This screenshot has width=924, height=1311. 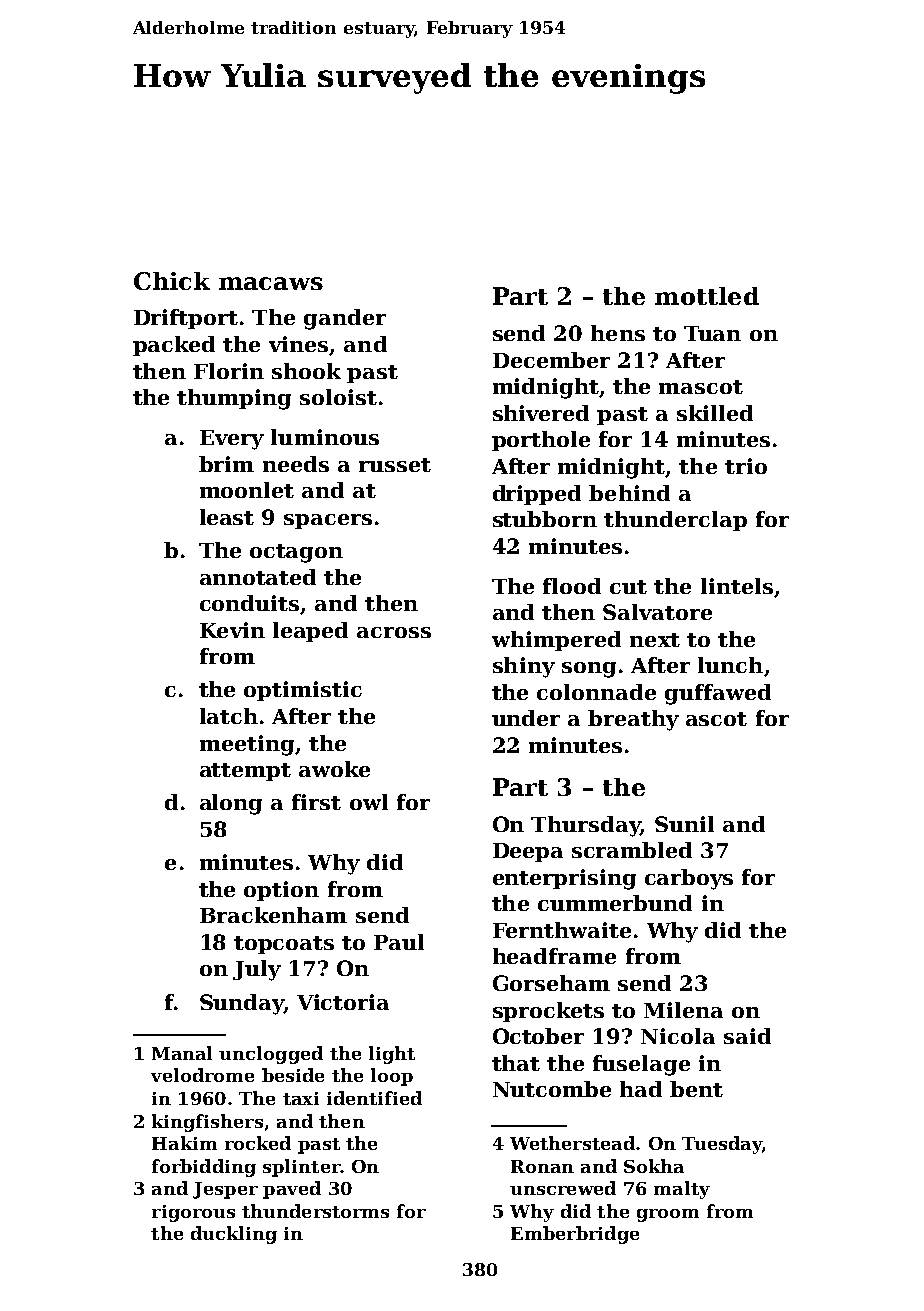 I want to click on Paul, so click(x=399, y=942).
